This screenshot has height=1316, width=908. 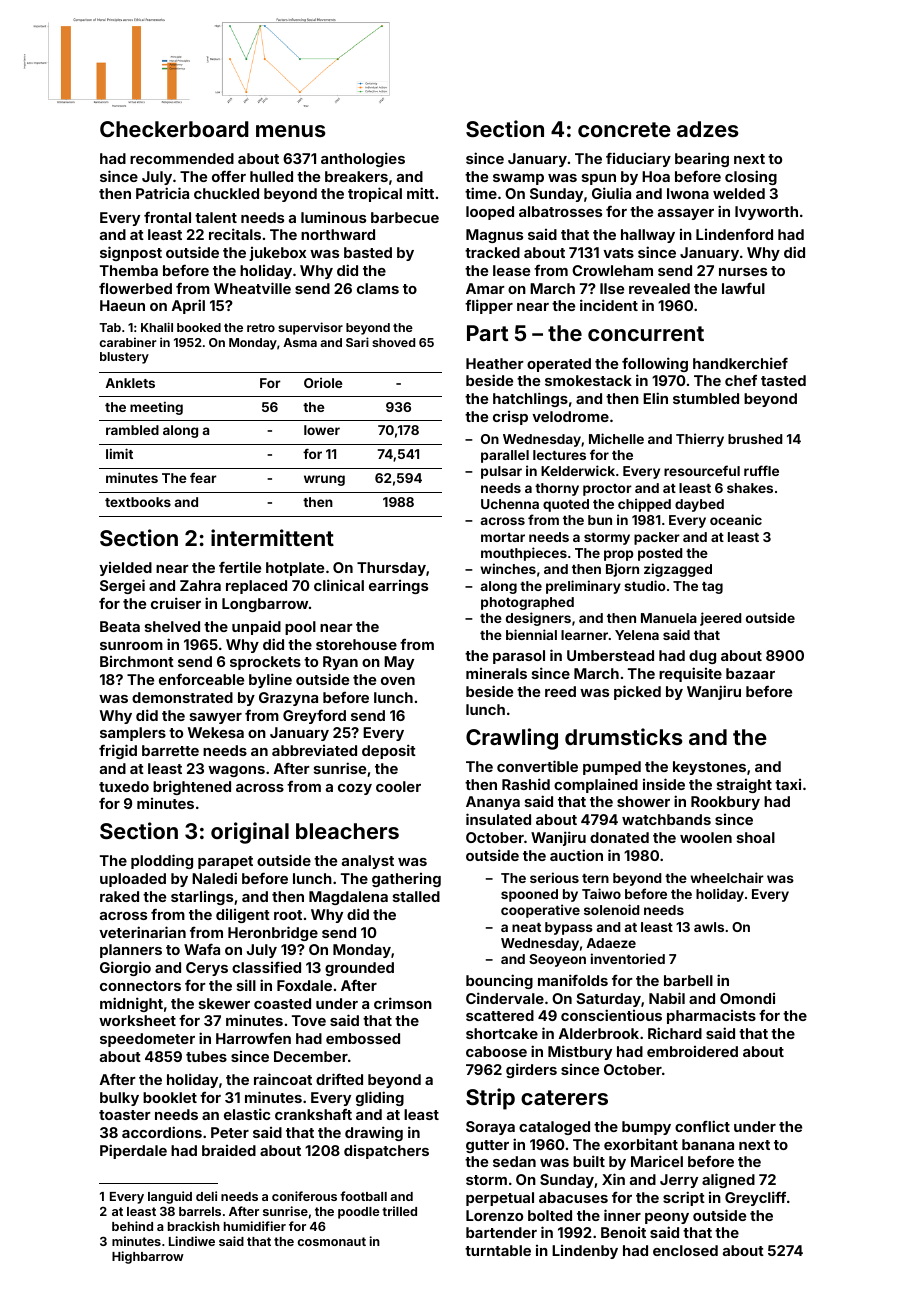 What do you see at coordinates (300, 628) in the screenshot?
I see `pool` at bounding box center [300, 628].
